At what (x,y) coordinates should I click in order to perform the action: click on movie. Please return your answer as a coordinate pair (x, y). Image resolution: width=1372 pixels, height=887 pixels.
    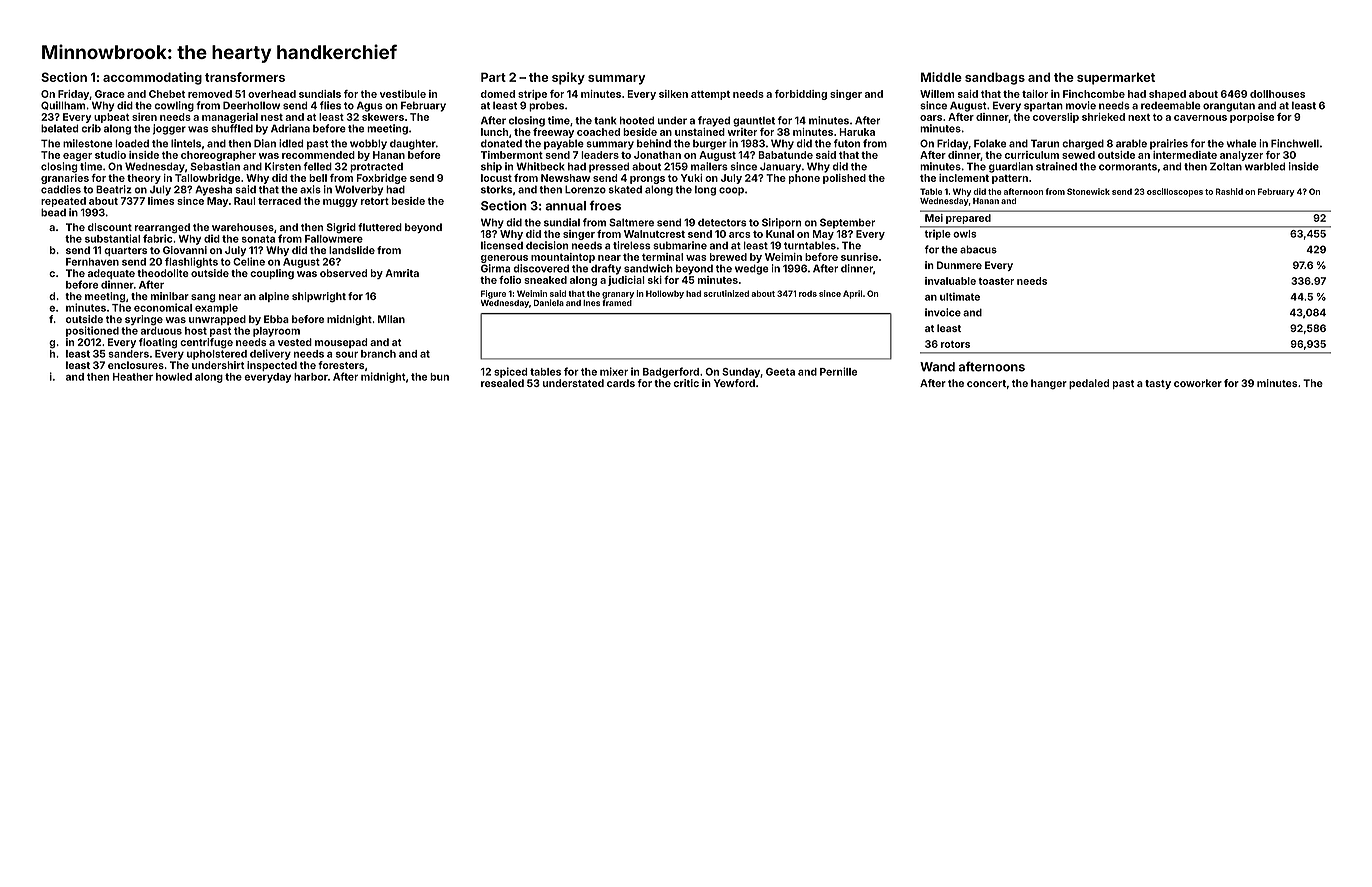
    Looking at the image, I should click on (1081, 105).
